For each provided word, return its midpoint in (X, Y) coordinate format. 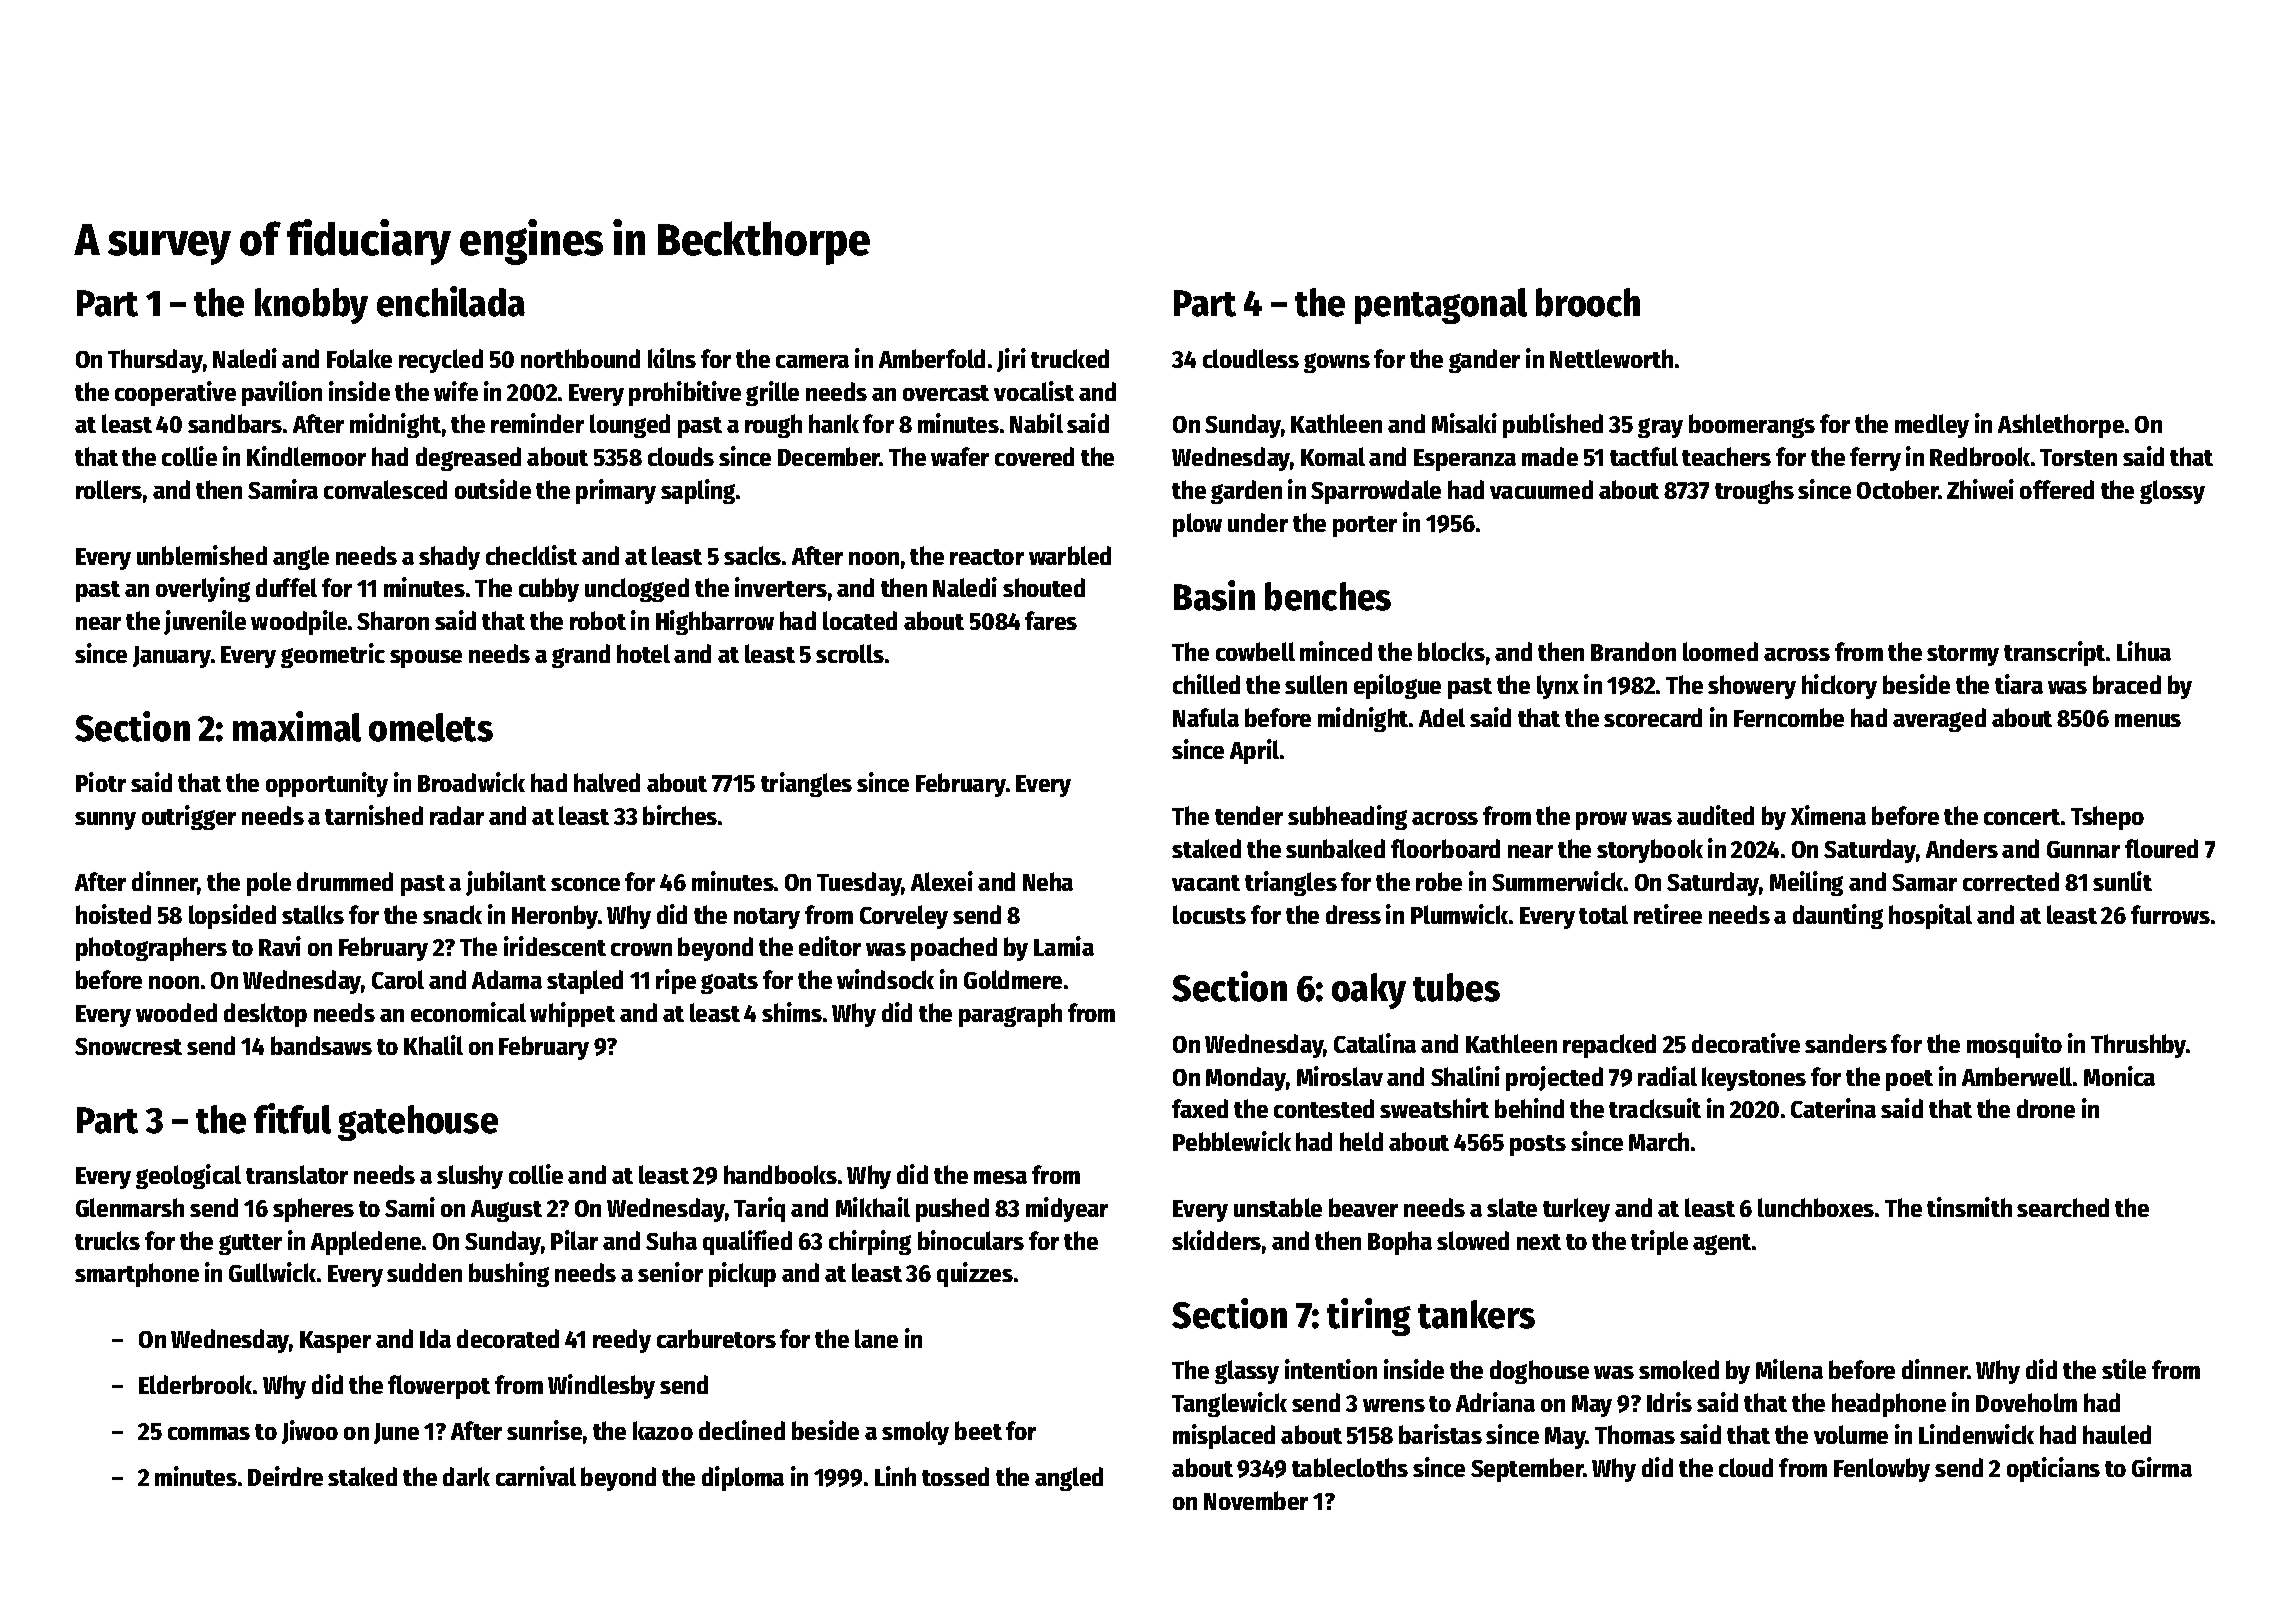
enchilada (451, 301)
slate (1512, 1207)
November (1256, 1500)
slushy (470, 1177)
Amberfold (932, 358)
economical (468, 1012)
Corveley (904, 917)
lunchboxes (1816, 1207)
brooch (1588, 302)
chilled (1206, 684)
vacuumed (1541, 489)
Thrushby (2139, 1046)
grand (581, 656)
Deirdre (285, 1476)
